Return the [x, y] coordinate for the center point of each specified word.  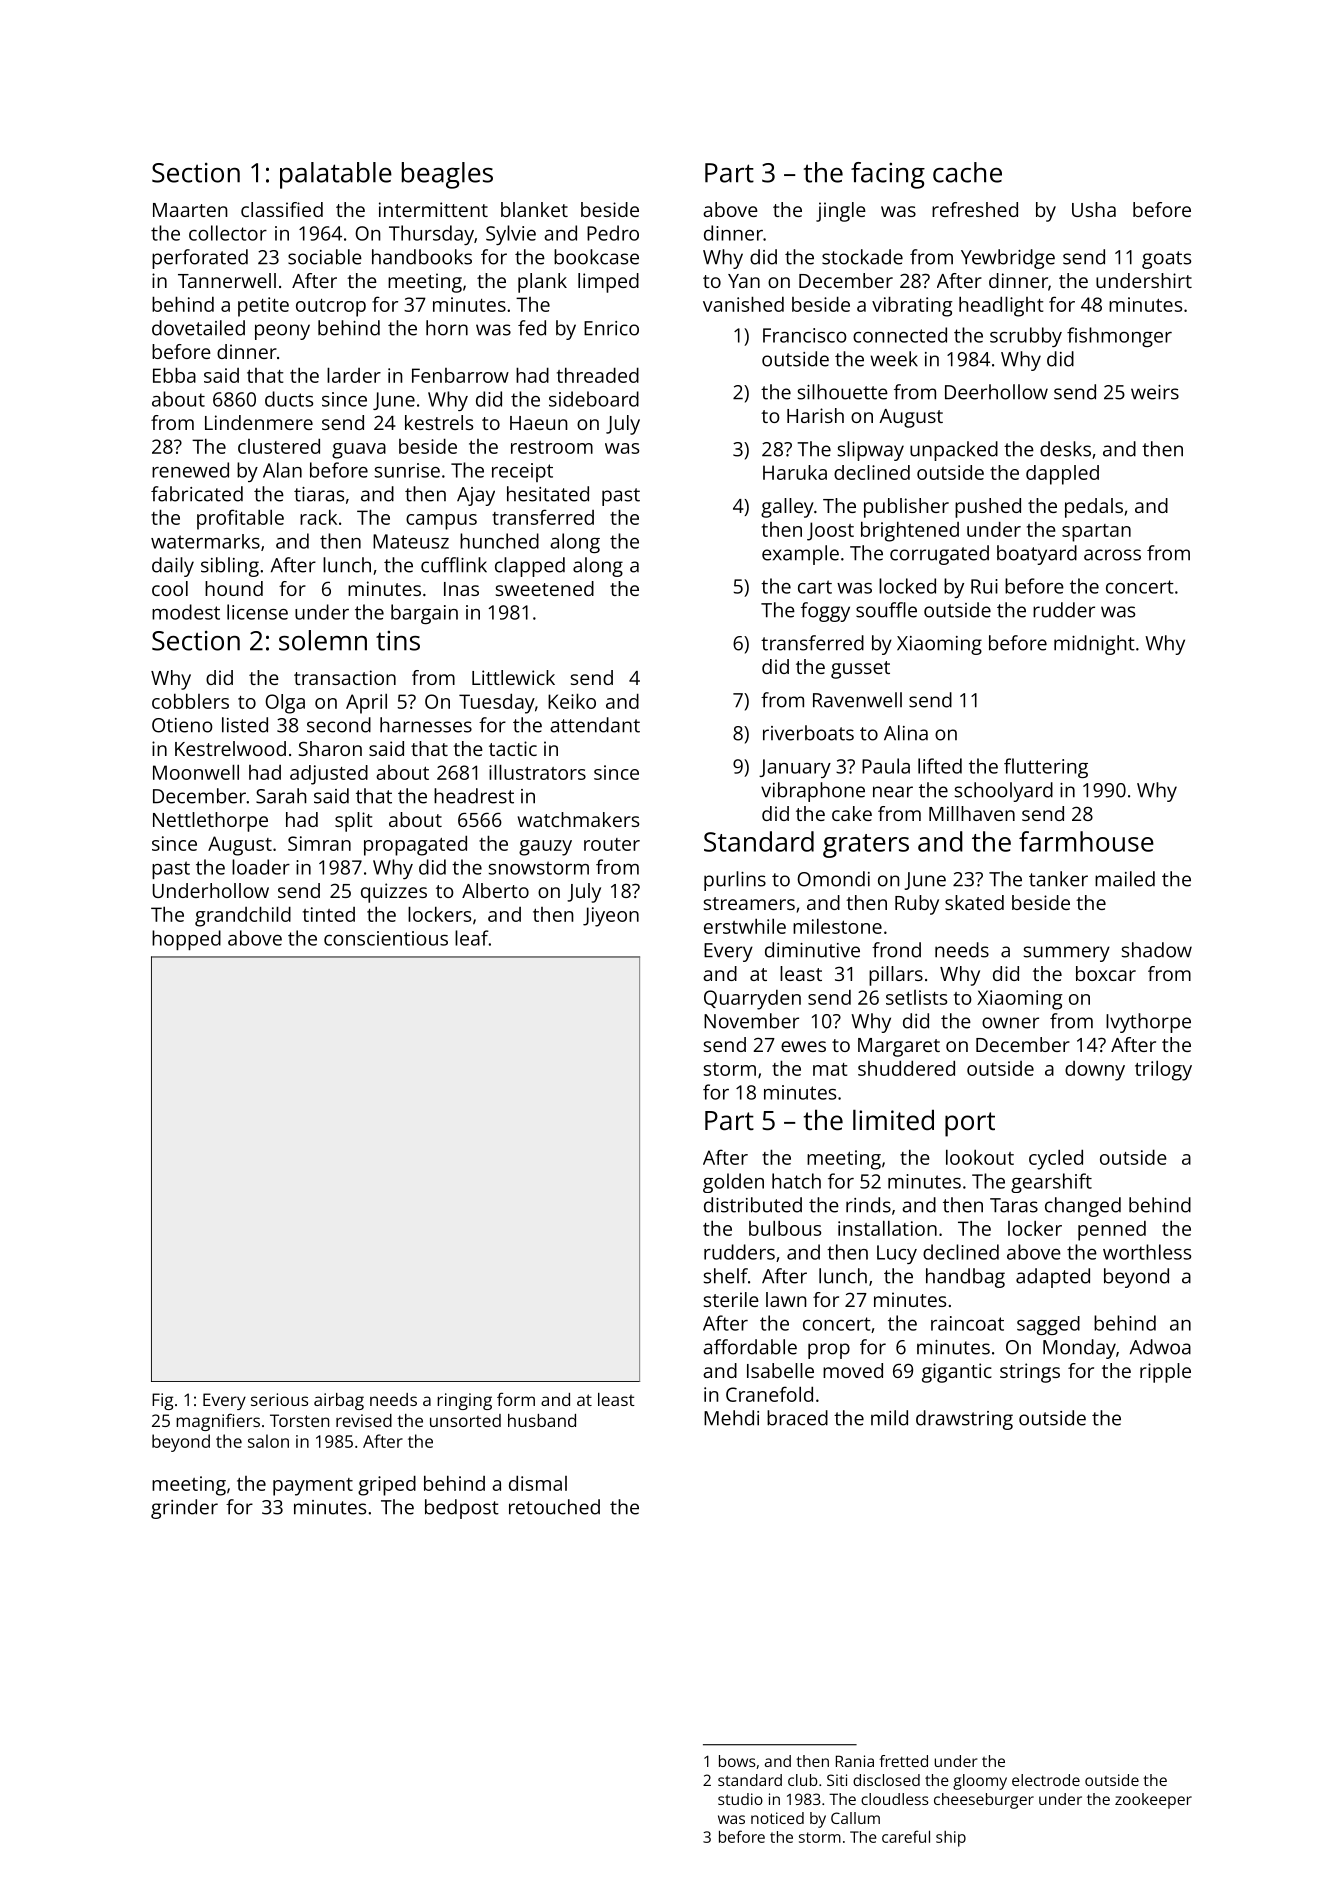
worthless [1147, 1252]
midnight [1094, 645]
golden [733, 1183]
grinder [184, 1509]
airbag [339, 1401]
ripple [1165, 1373]
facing [888, 175]
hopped [186, 940]
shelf [726, 1276]
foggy [825, 612]
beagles [447, 175]
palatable [336, 175]
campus [441, 522]
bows [737, 1761]
